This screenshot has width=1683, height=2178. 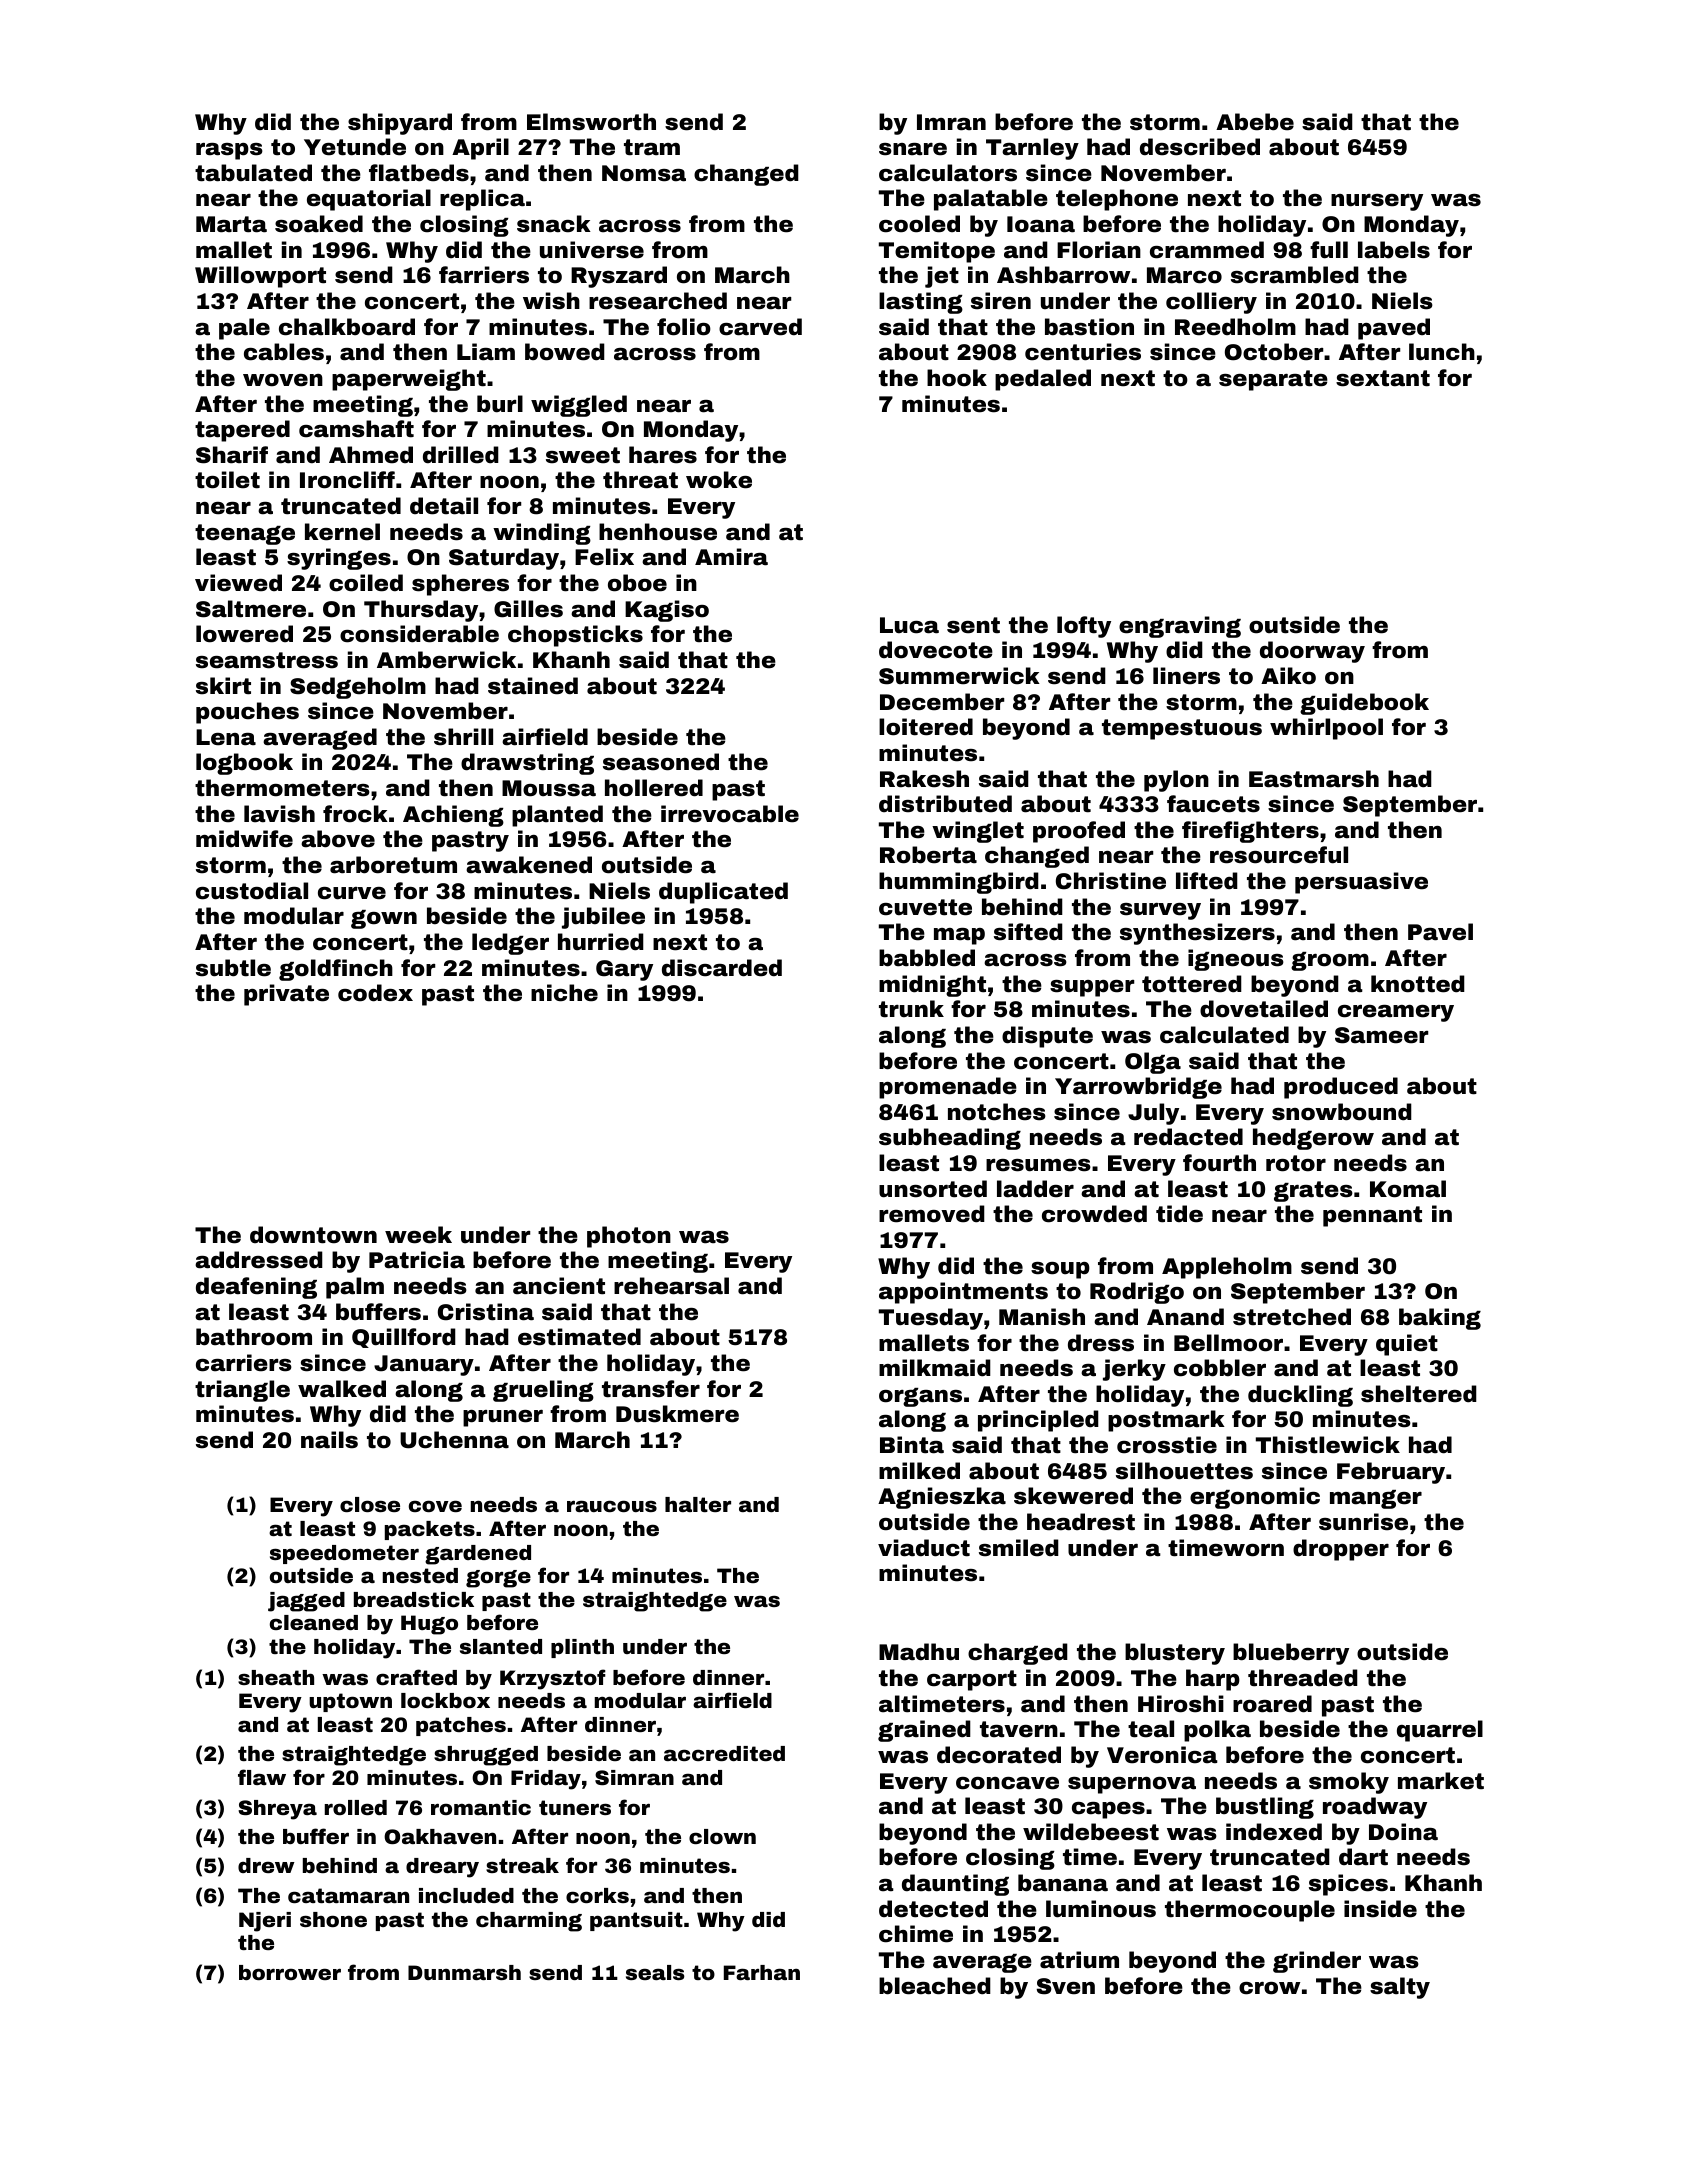 I want to click on hook, so click(x=957, y=378).
